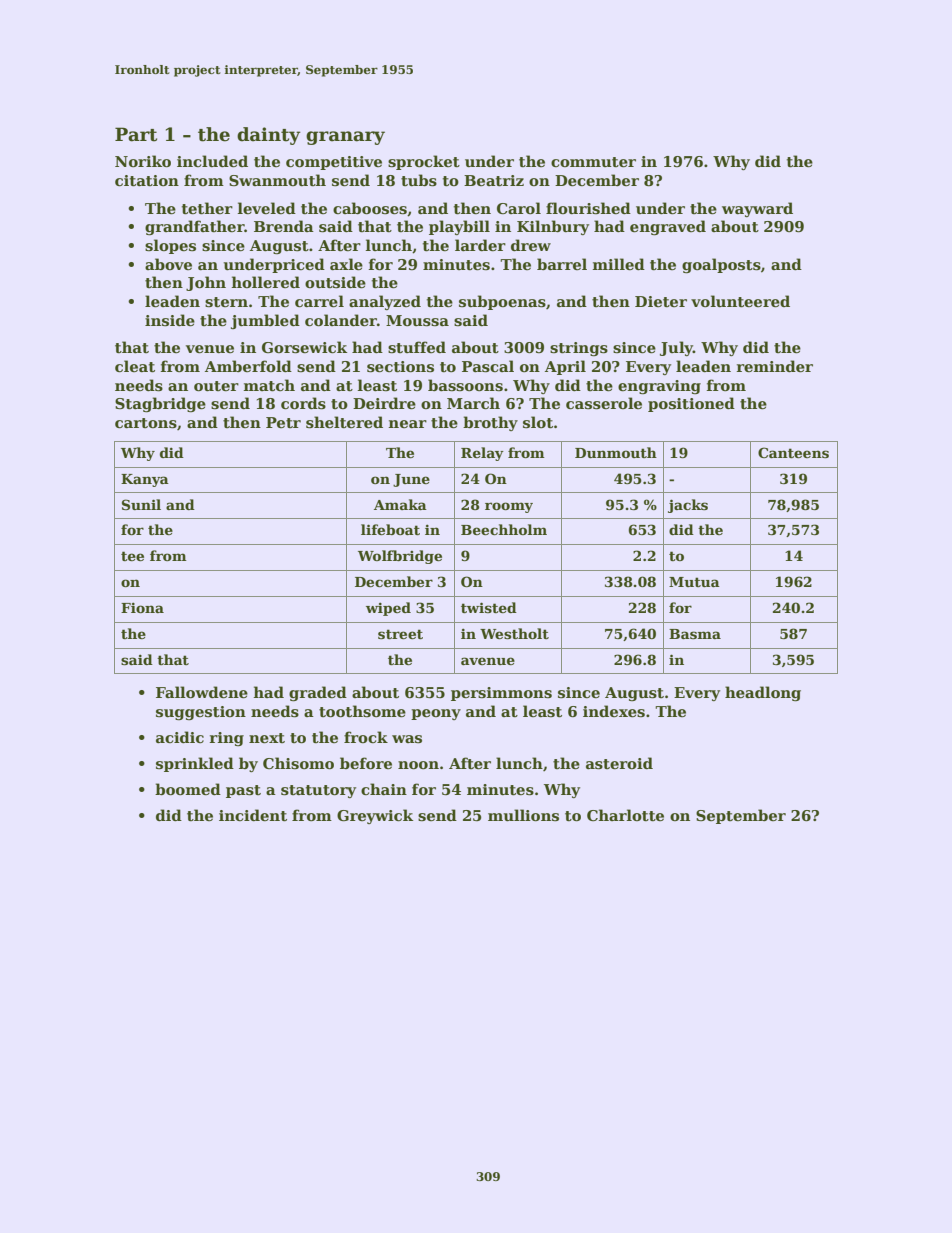 The image size is (952, 1233). What do you see at coordinates (676, 348) in the screenshot?
I see `July` at bounding box center [676, 348].
